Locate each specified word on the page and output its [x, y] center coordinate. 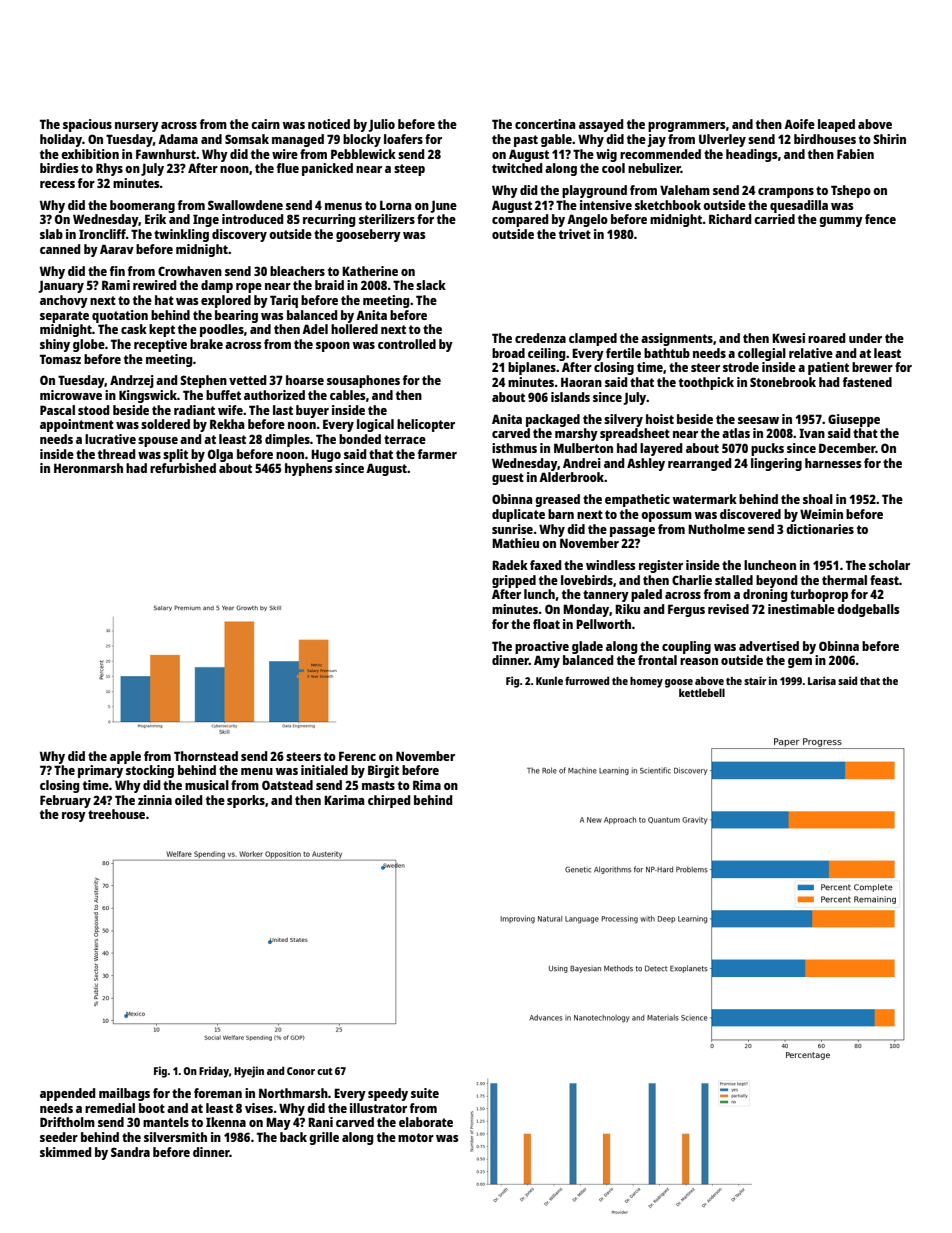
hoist [660, 419]
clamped [593, 339]
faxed [546, 565]
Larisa [822, 680]
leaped [836, 125]
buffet [223, 395]
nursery [137, 127]
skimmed [66, 1152]
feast [884, 580]
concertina [545, 124]
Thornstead [206, 756]
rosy [74, 817]
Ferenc [357, 756]
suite [425, 1093]
